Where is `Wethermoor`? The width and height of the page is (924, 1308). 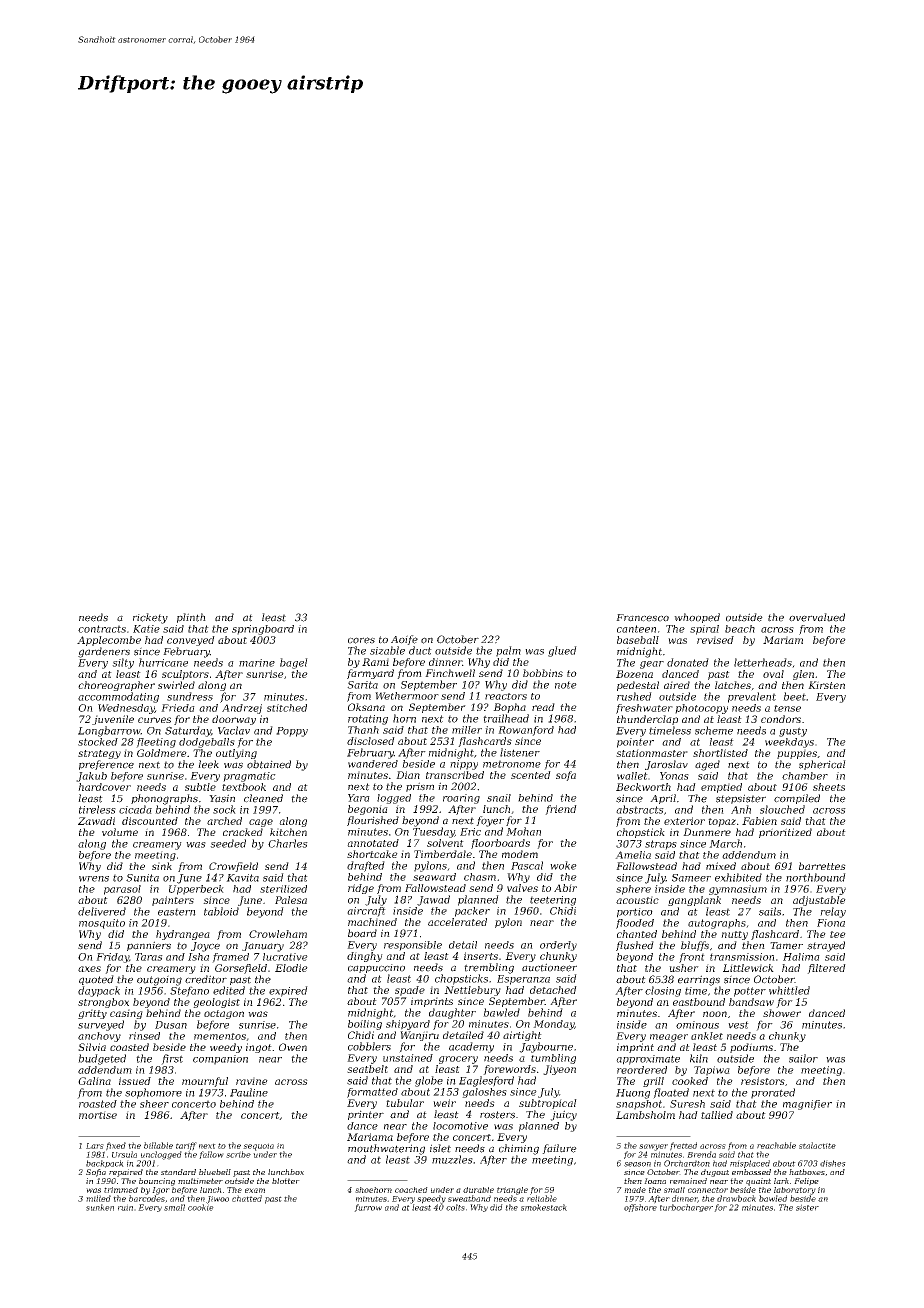 Wethermoor is located at coordinates (407, 696).
